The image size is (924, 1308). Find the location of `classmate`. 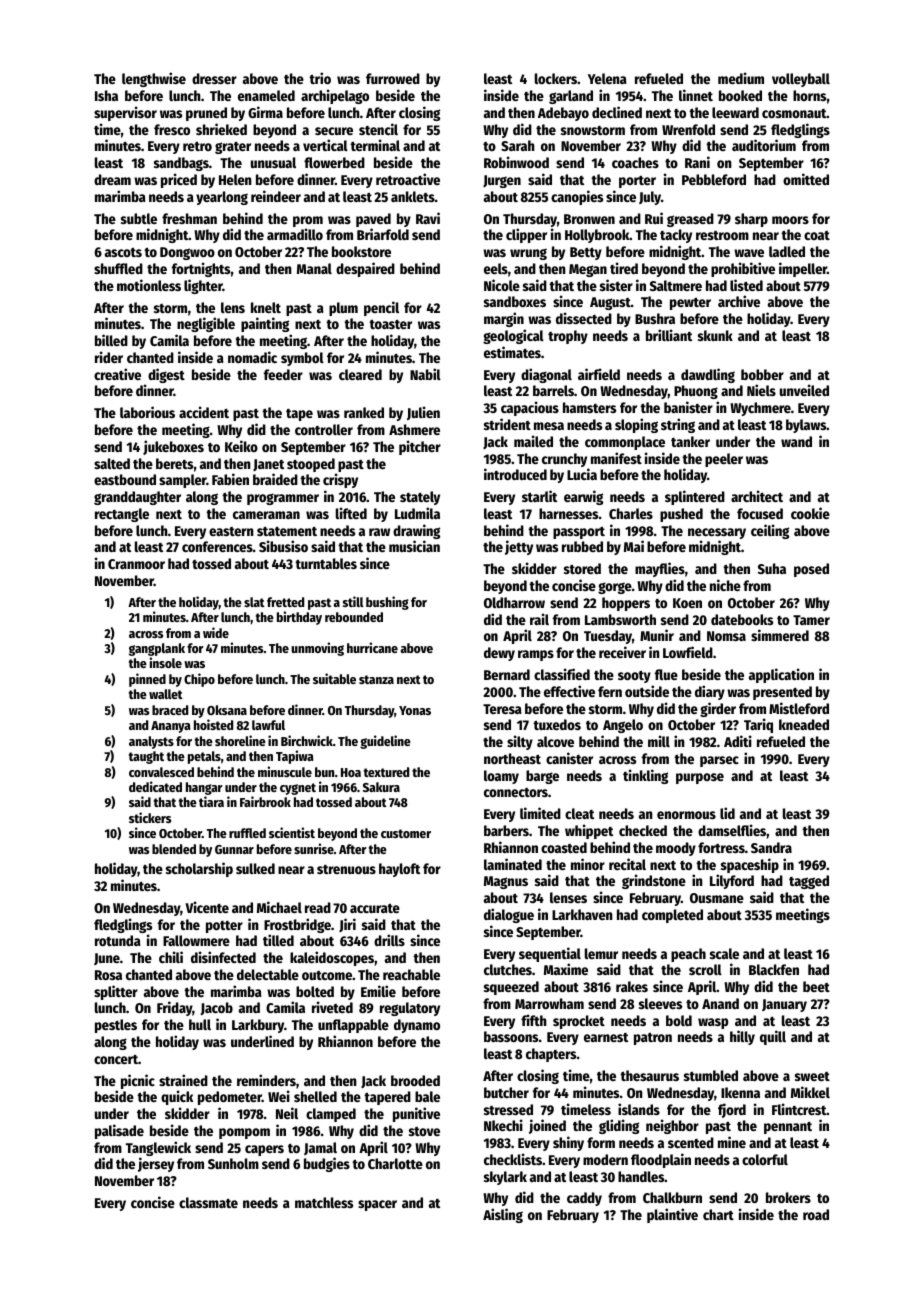

classmate is located at coordinates (208, 1202).
